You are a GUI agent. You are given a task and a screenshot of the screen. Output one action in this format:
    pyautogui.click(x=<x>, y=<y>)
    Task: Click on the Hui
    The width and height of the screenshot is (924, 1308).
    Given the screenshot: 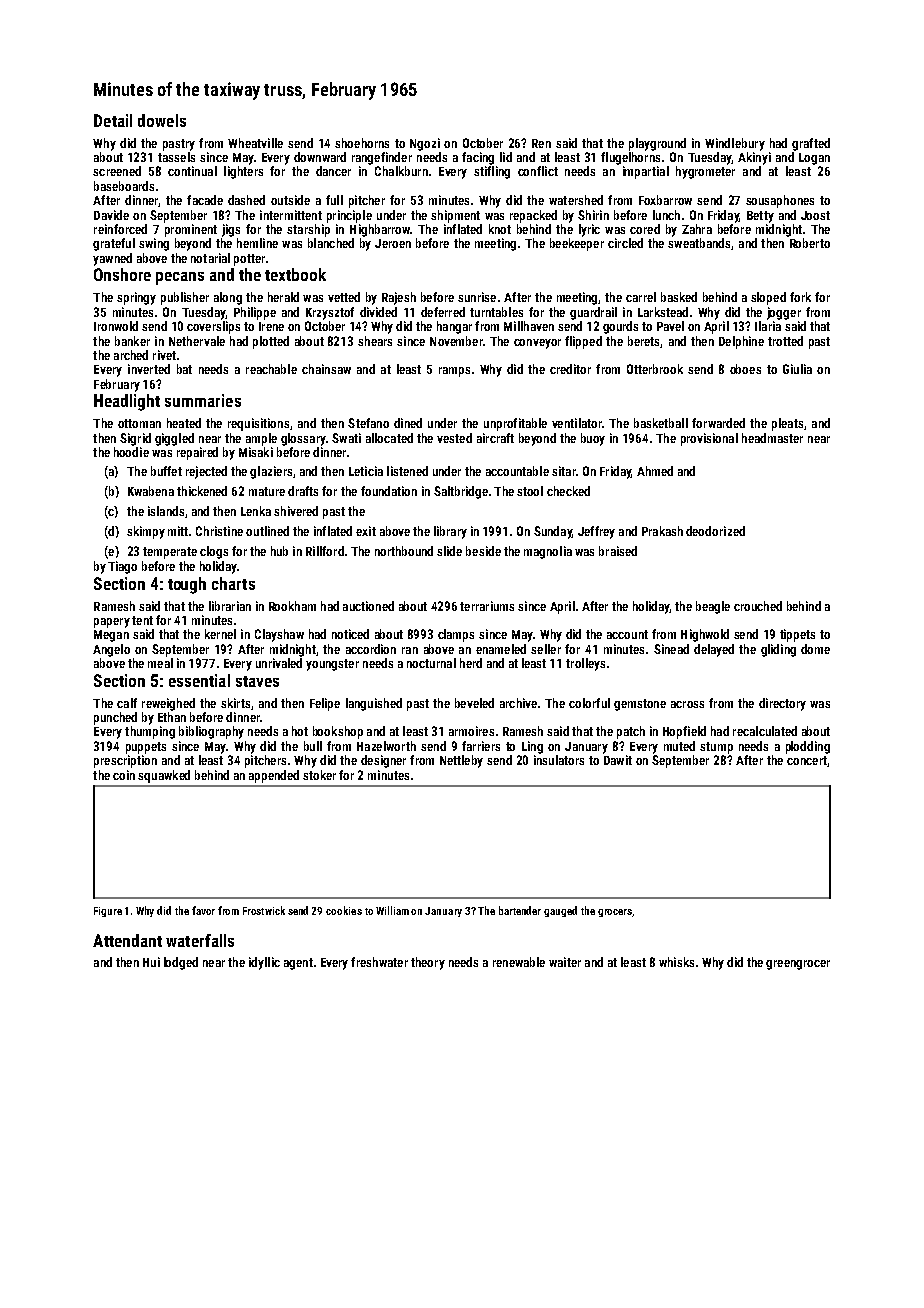 What is the action you would take?
    pyautogui.click(x=151, y=962)
